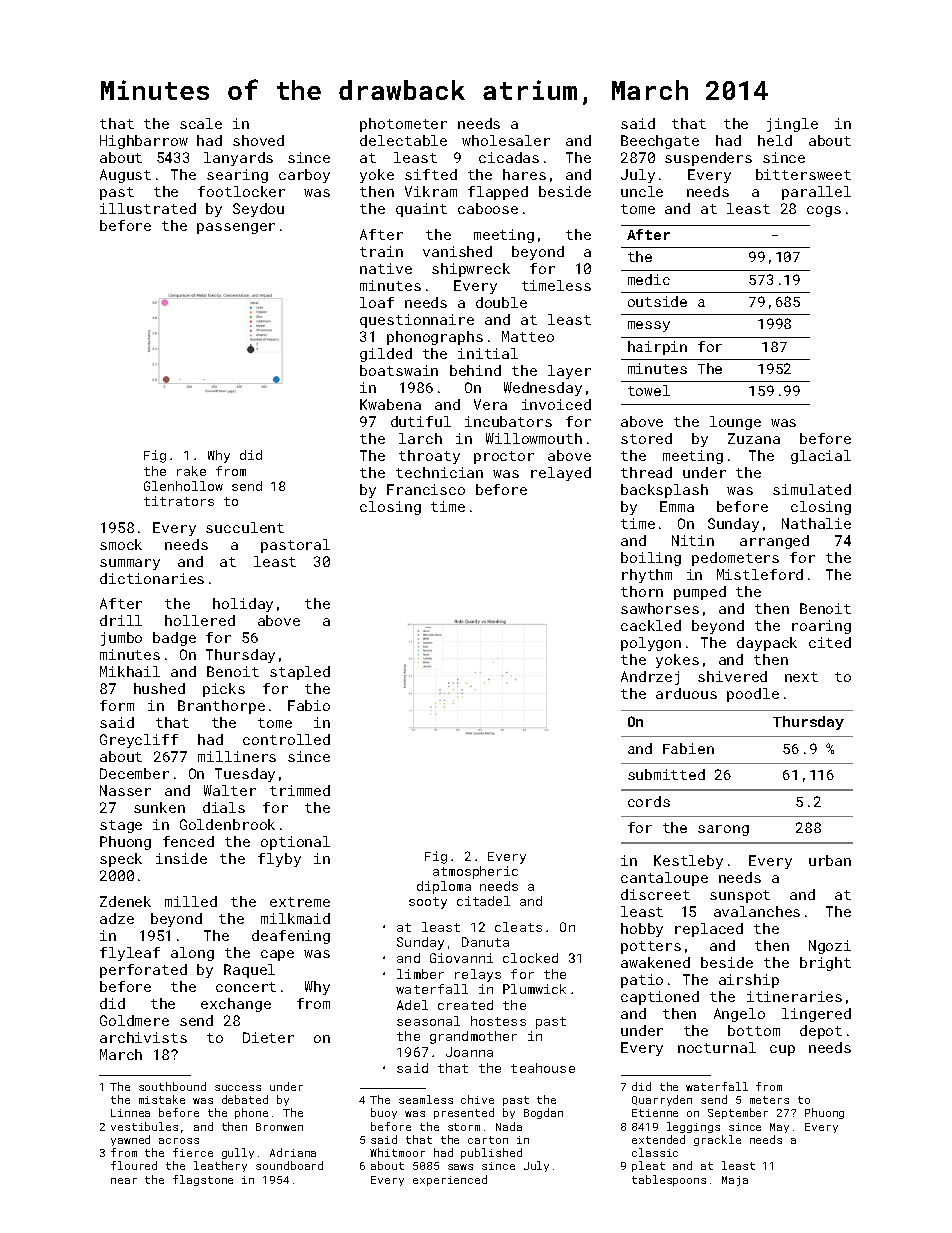  What do you see at coordinates (792, 125) in the page?
I see `jingle` at bounding box center [792, 125].
